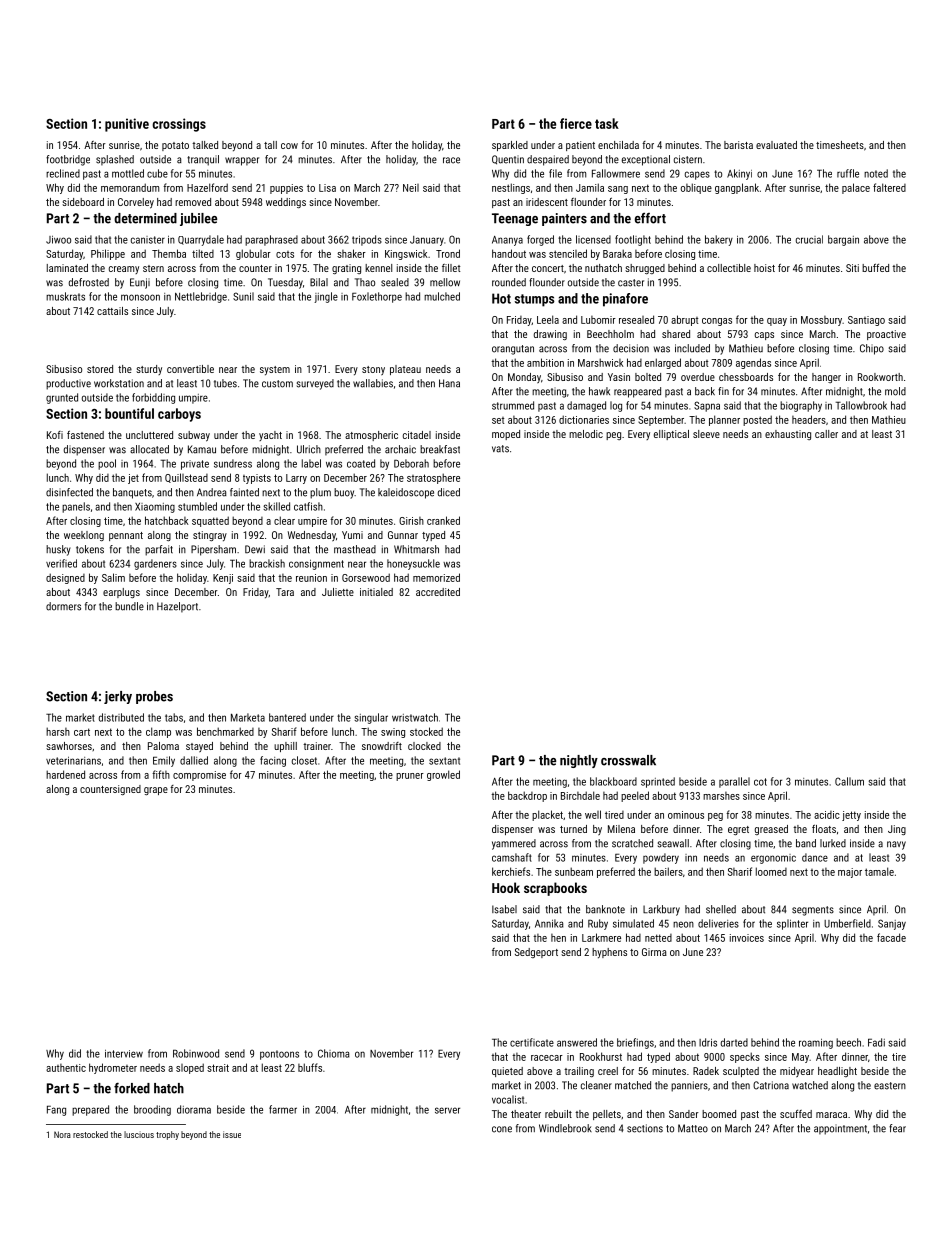 The image size is (952, 1233). What do you see at coordinates (177, 607) in the screenshot?
I see `Hazelport` at bounding box center [177, 607].
